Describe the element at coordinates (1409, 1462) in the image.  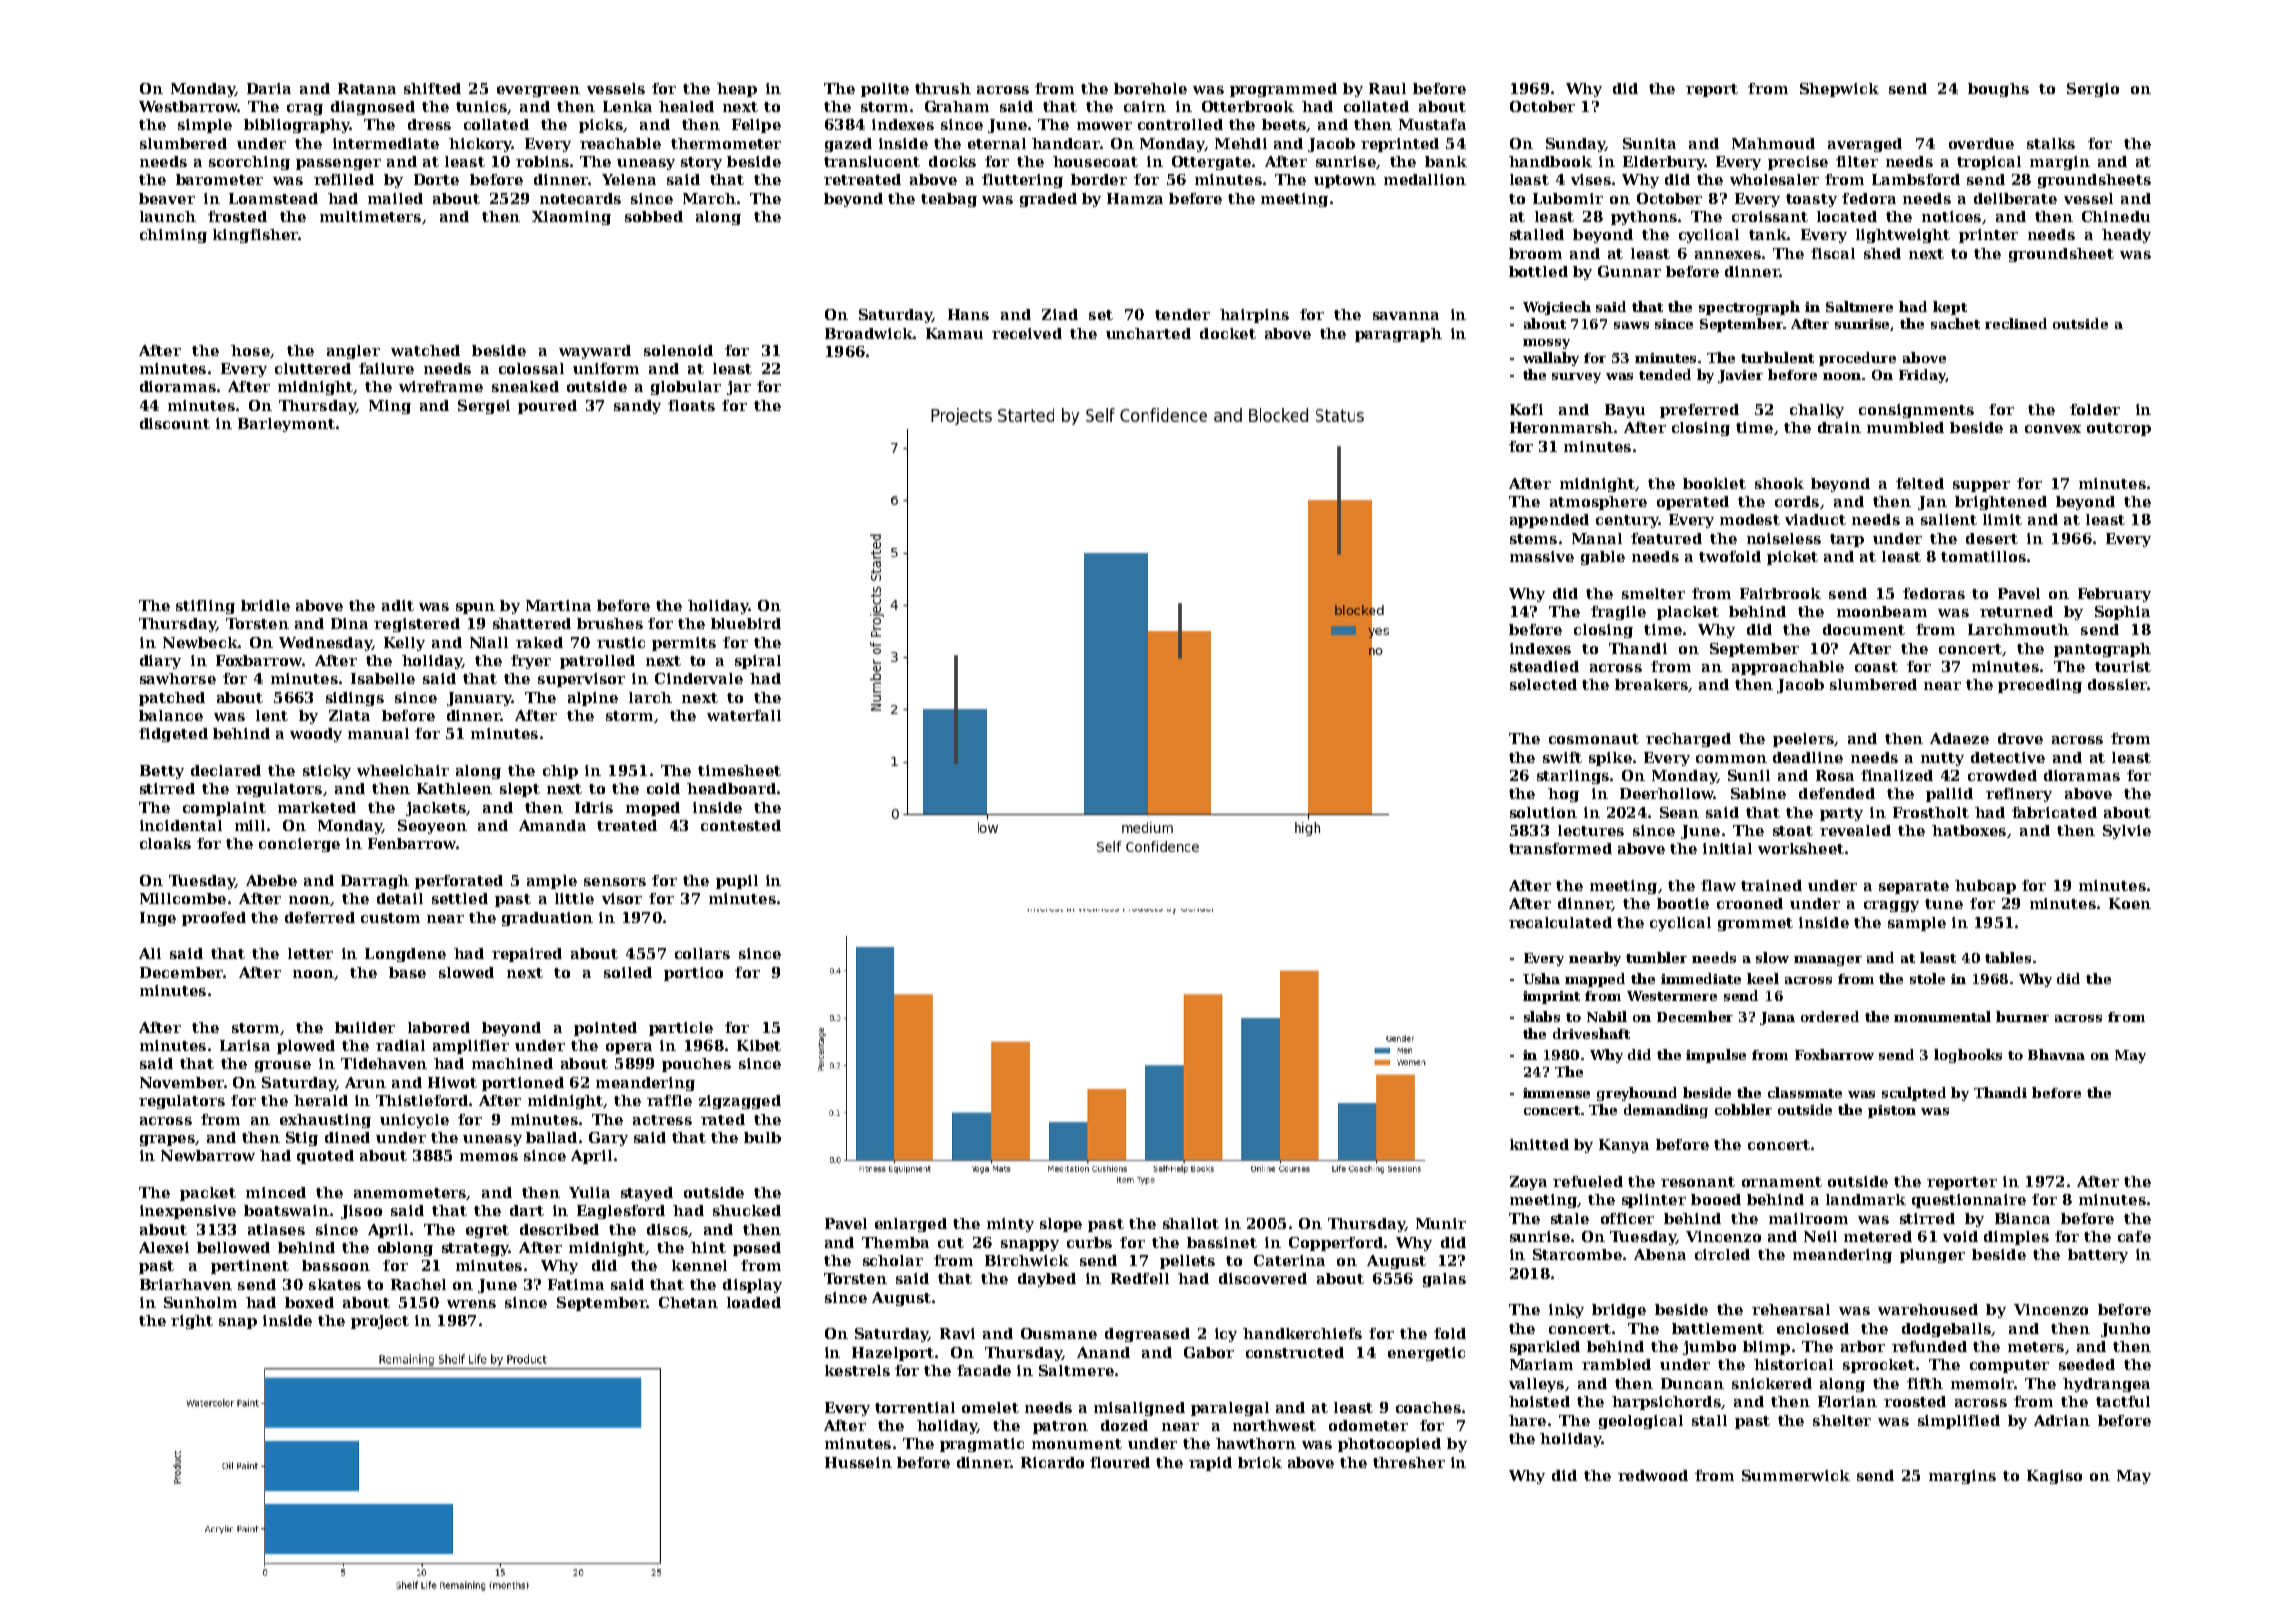
I see `thresher` at that location.
